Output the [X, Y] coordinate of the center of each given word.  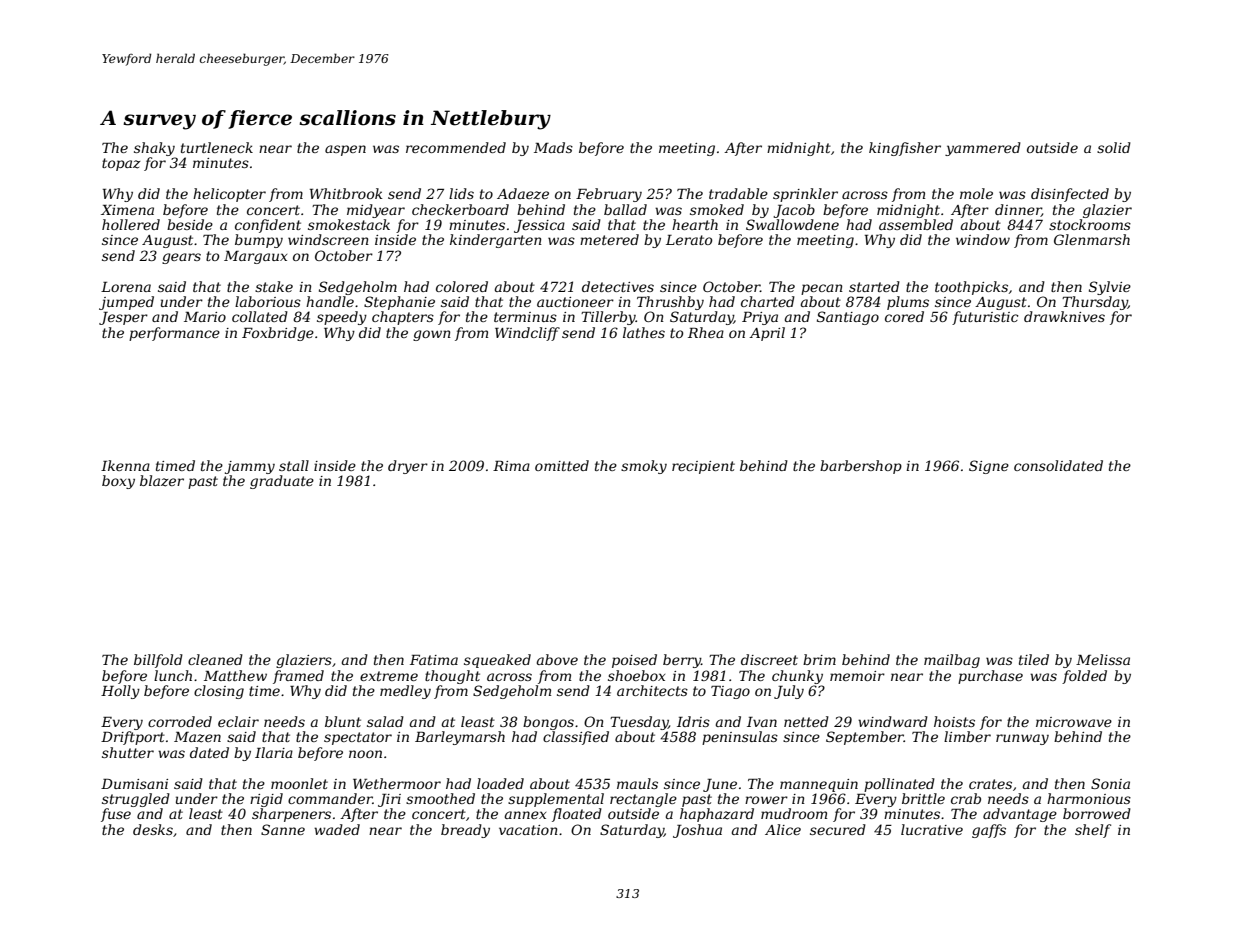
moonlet [299, 783]
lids [461, 193]
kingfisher [905, 149]
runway [1022, 739]
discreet [769, 659]
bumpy [259, 241]
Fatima [434, 660]
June [720, 785]
